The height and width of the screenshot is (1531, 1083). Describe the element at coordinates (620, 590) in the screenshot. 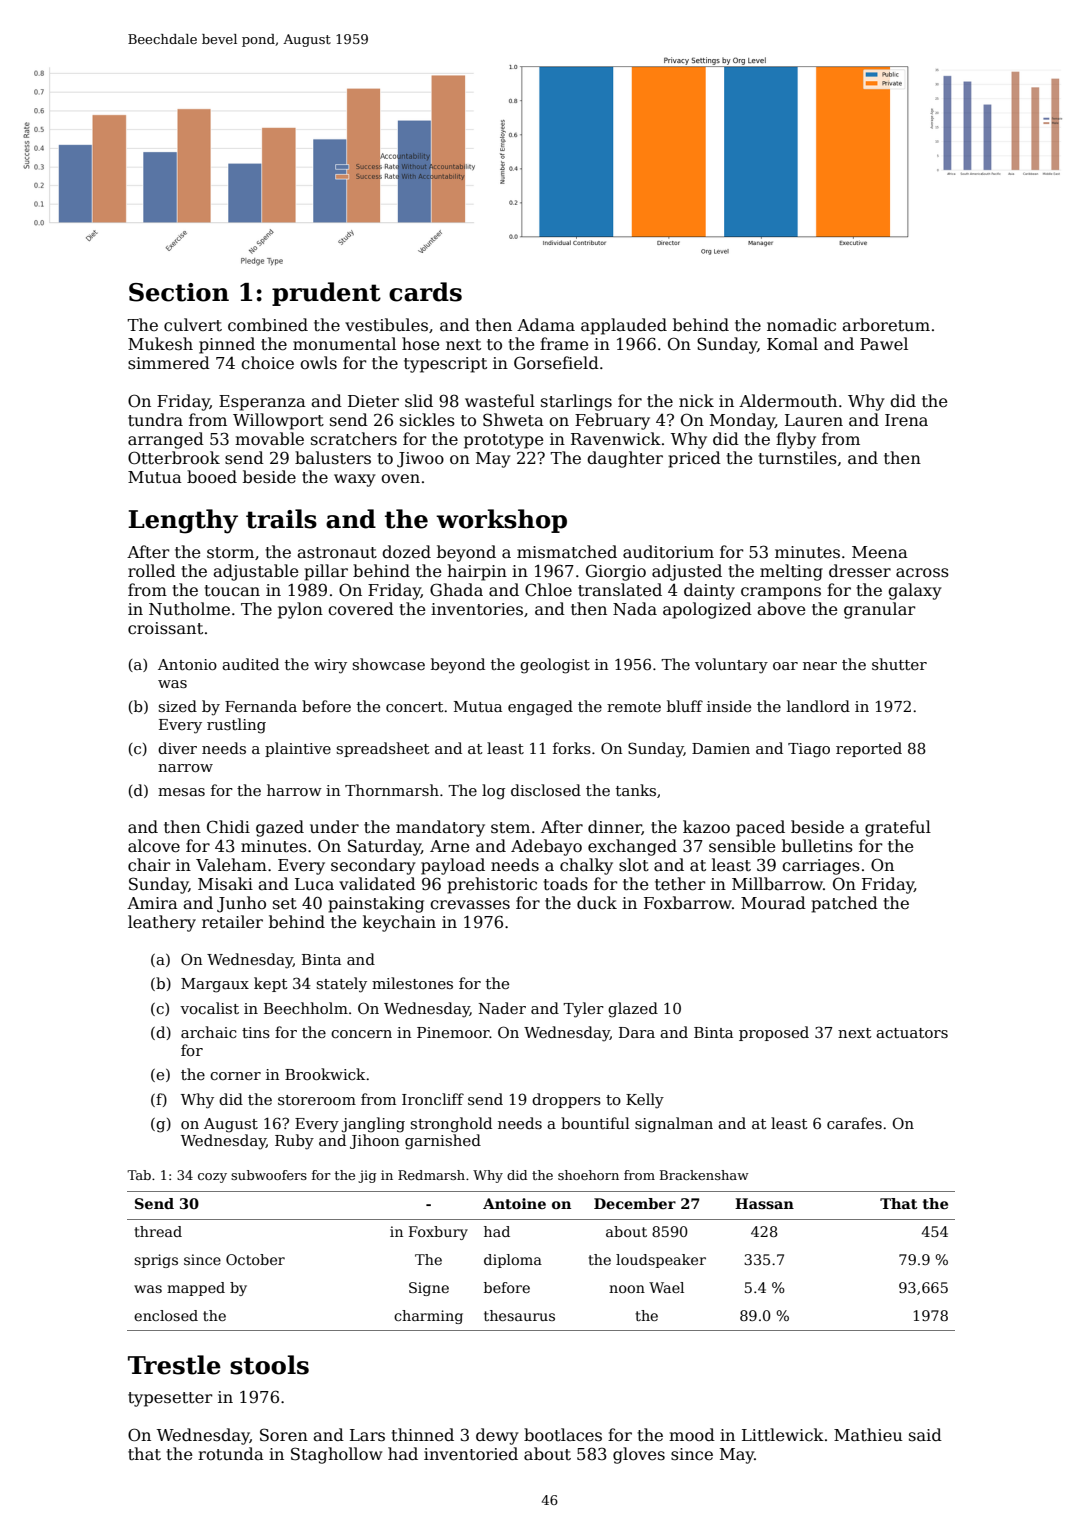

I see `translated` at that location.
